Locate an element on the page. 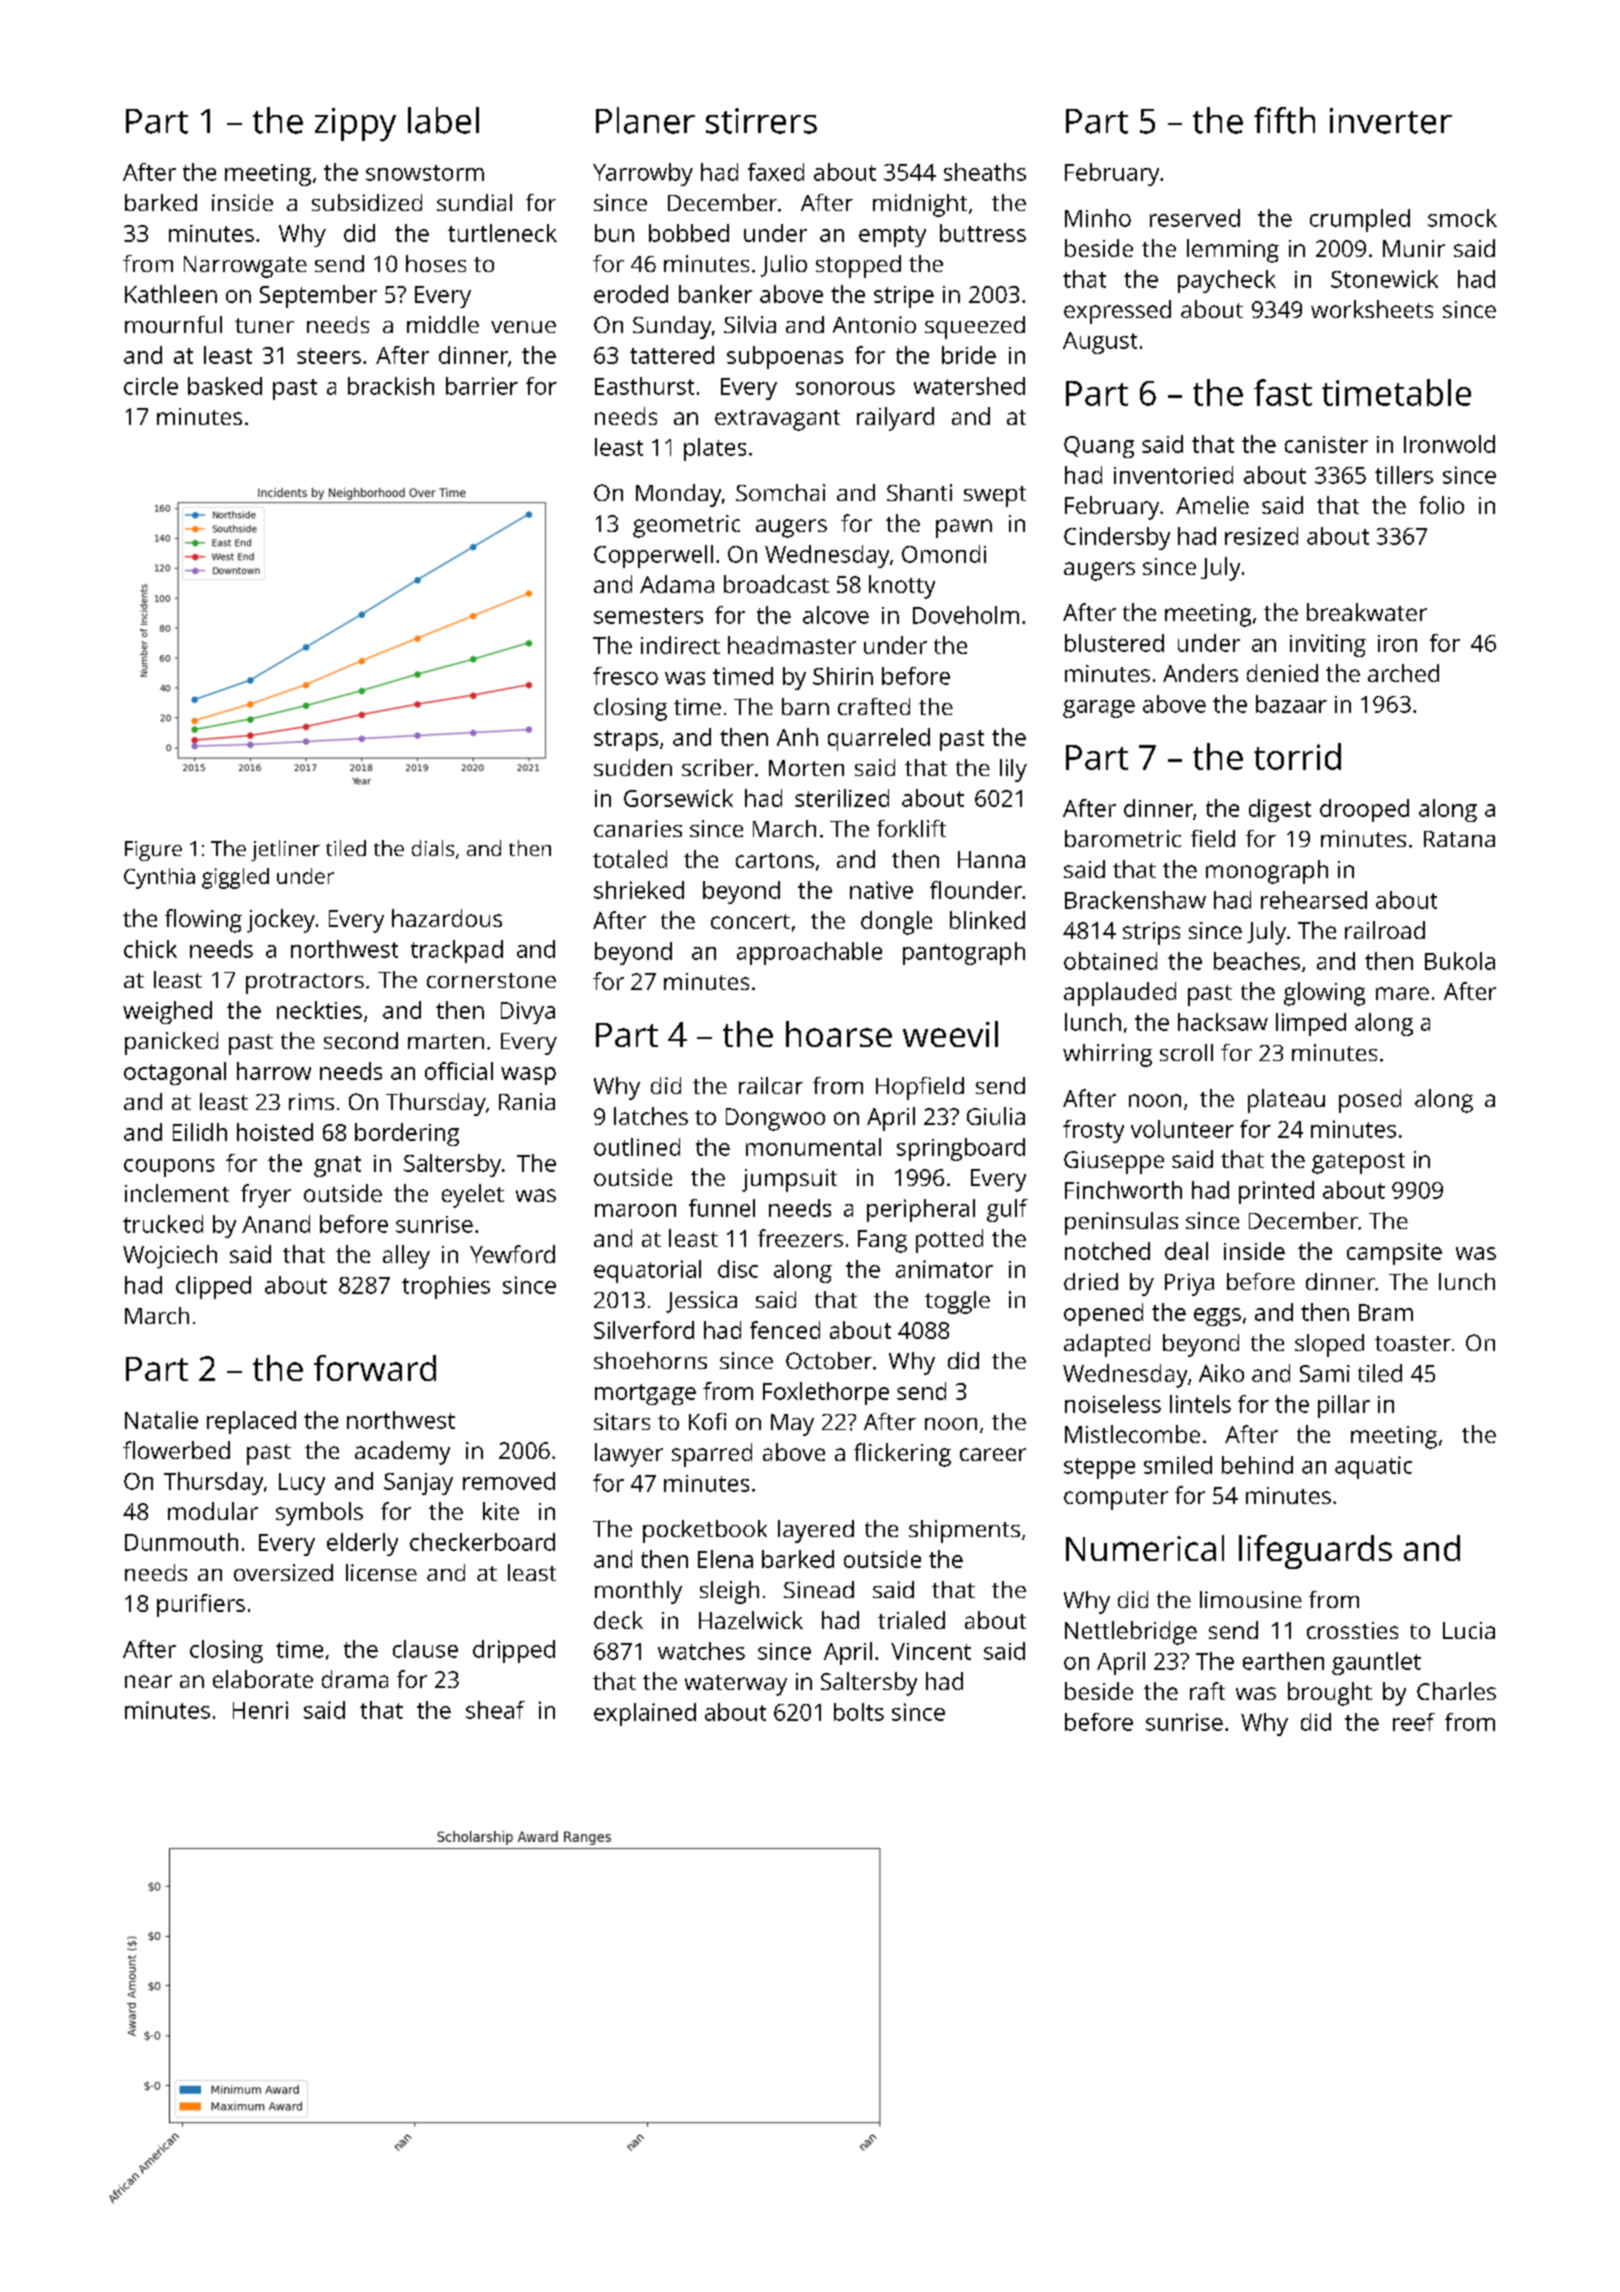  rehearsed is located at coordinates (1314, 900).
